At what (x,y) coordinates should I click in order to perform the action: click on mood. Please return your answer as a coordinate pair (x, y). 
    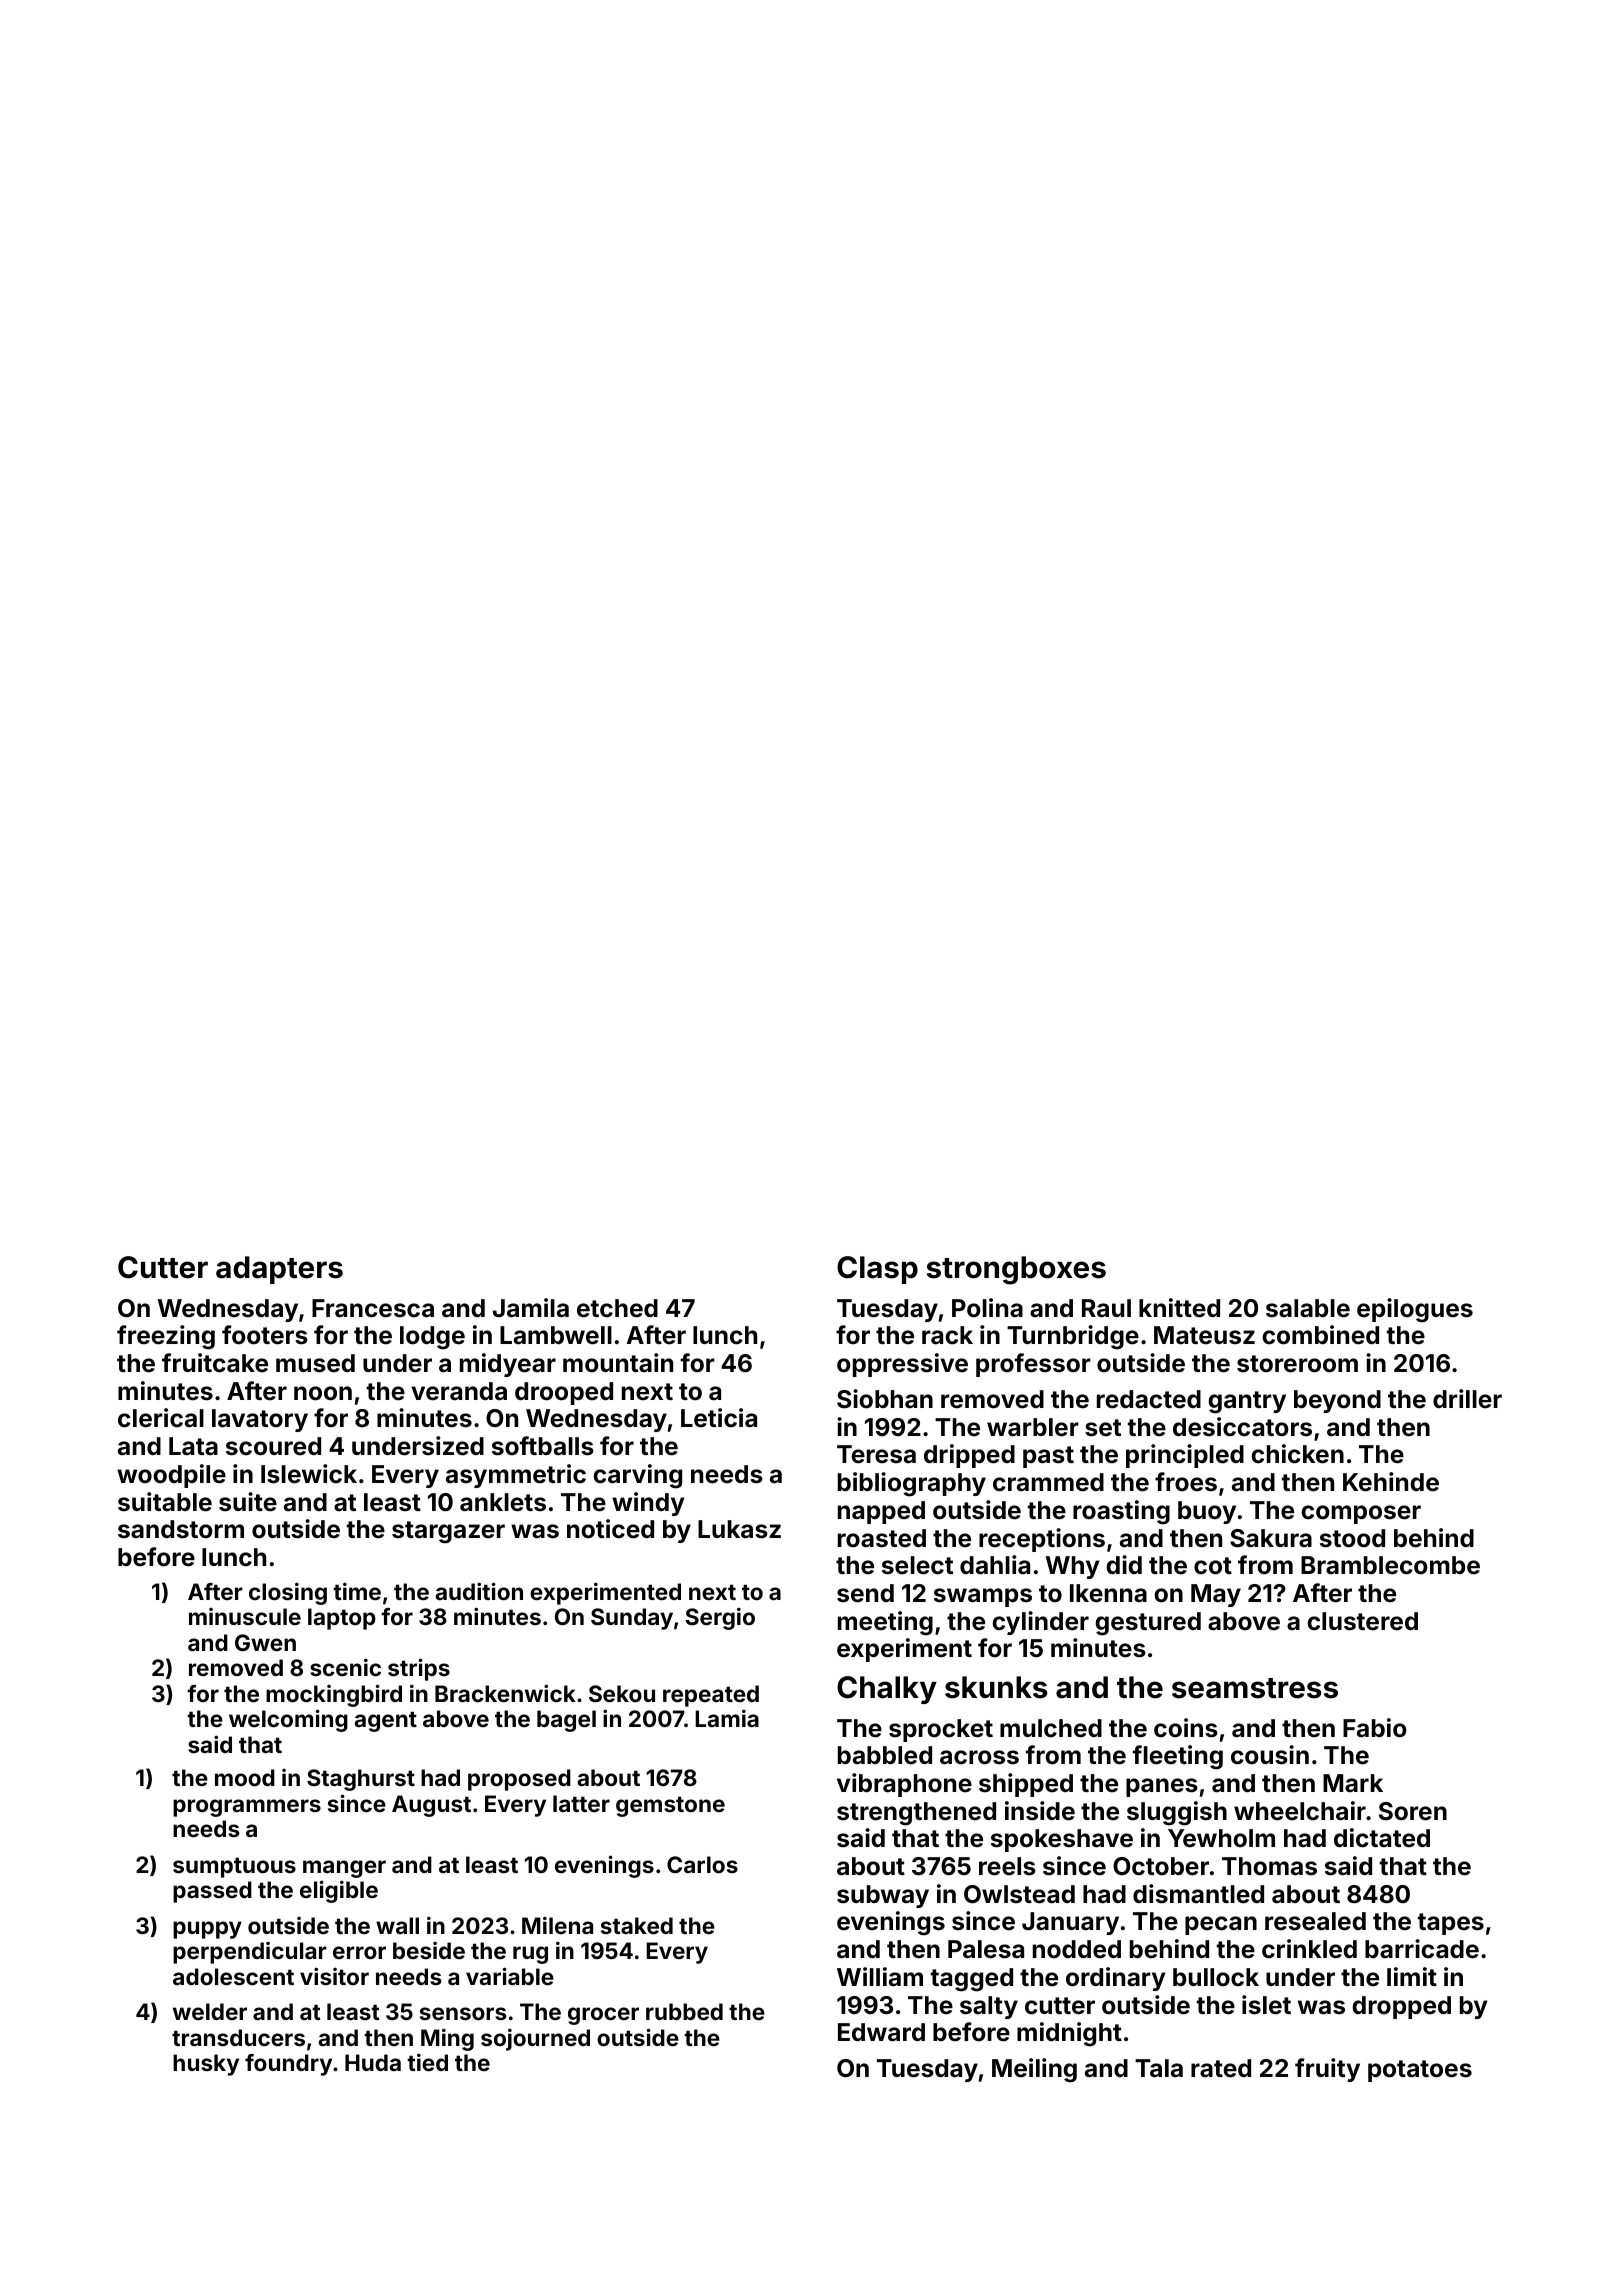
    Looking at the image, I should click on (245, 1777).
